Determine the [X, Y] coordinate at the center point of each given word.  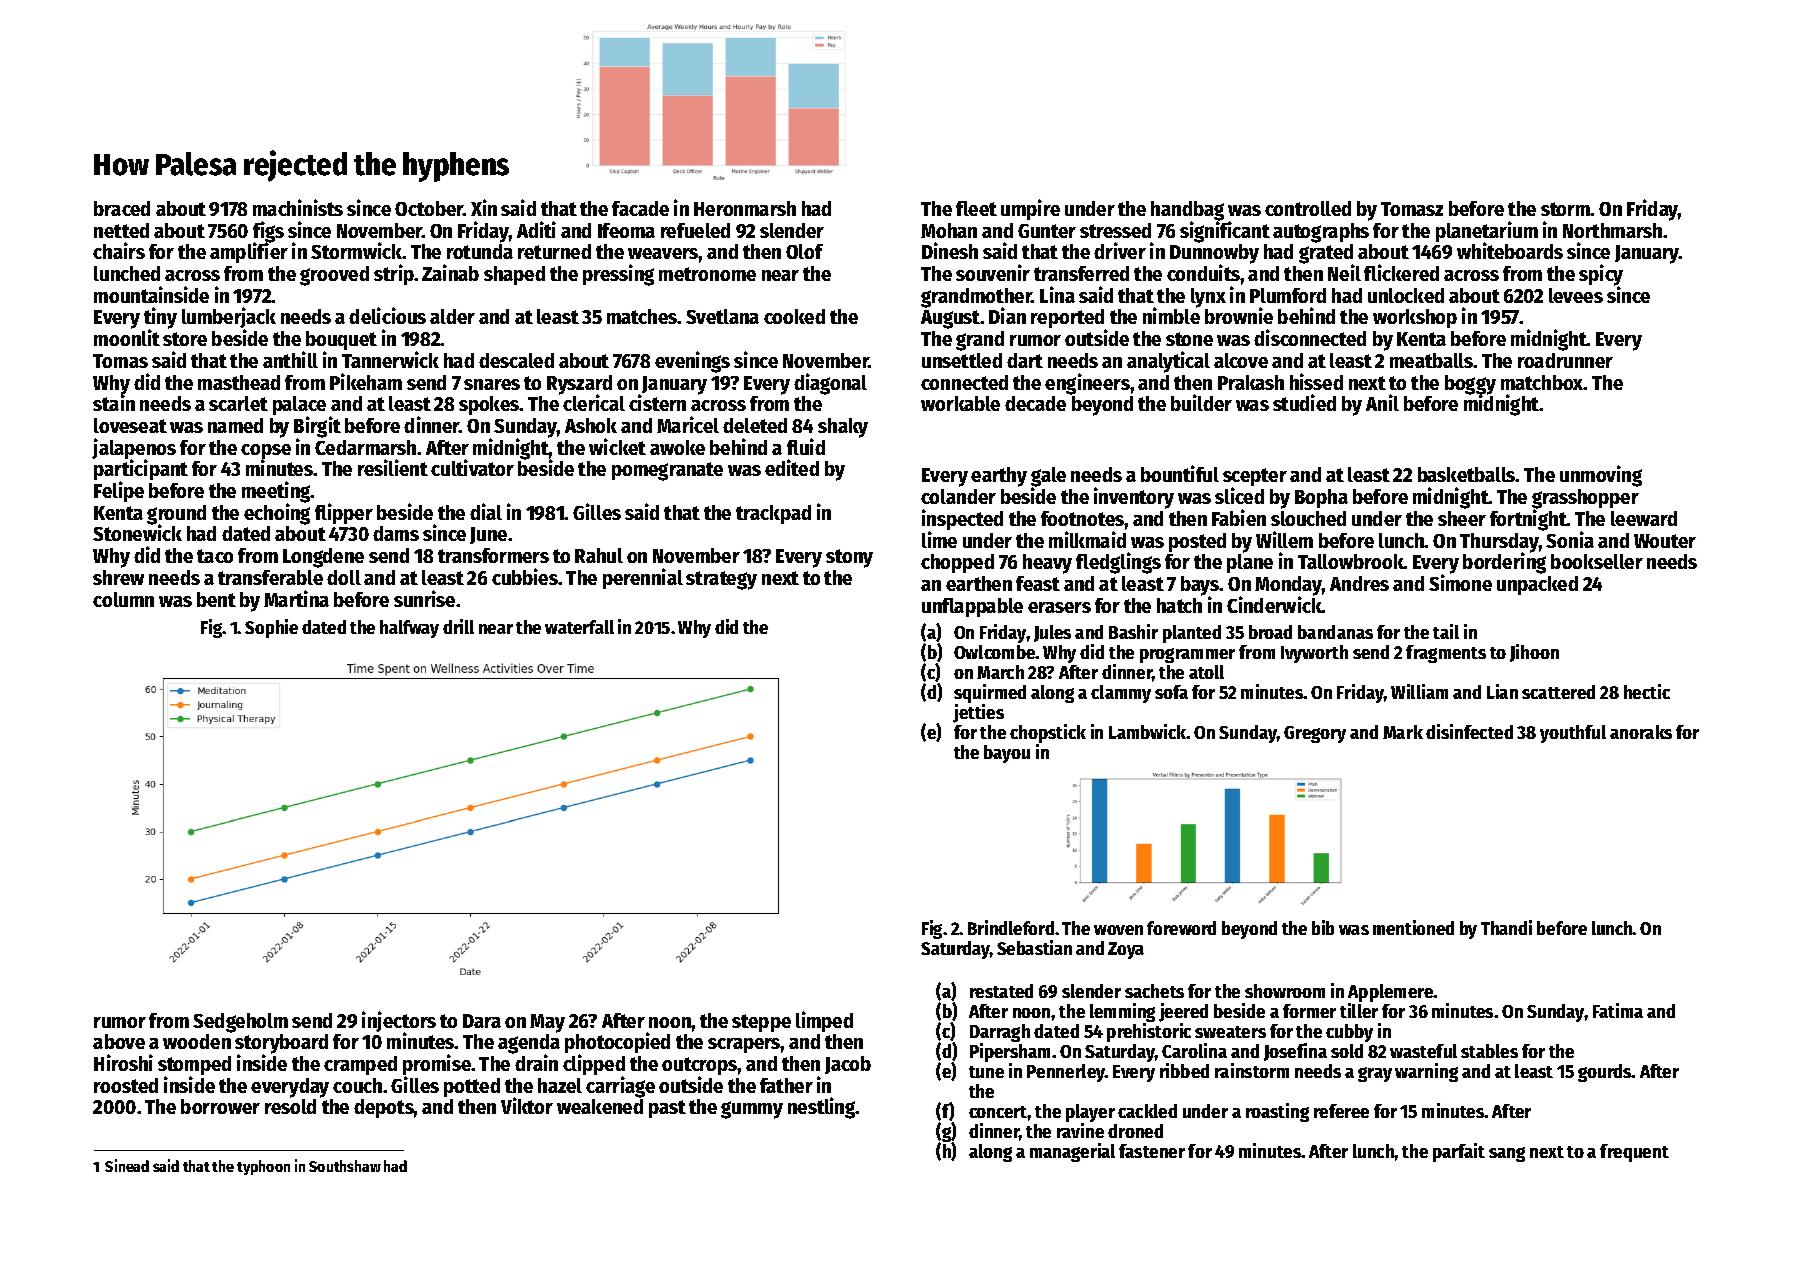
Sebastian [1034, 947]
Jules [1052, 633]
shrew [118, 577]
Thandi [1506, 927]
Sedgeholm [240, 1023]
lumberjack [229, 318]
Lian [1502, 691]
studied [1304, 402]
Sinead [127, 1165]
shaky [843, 428]
